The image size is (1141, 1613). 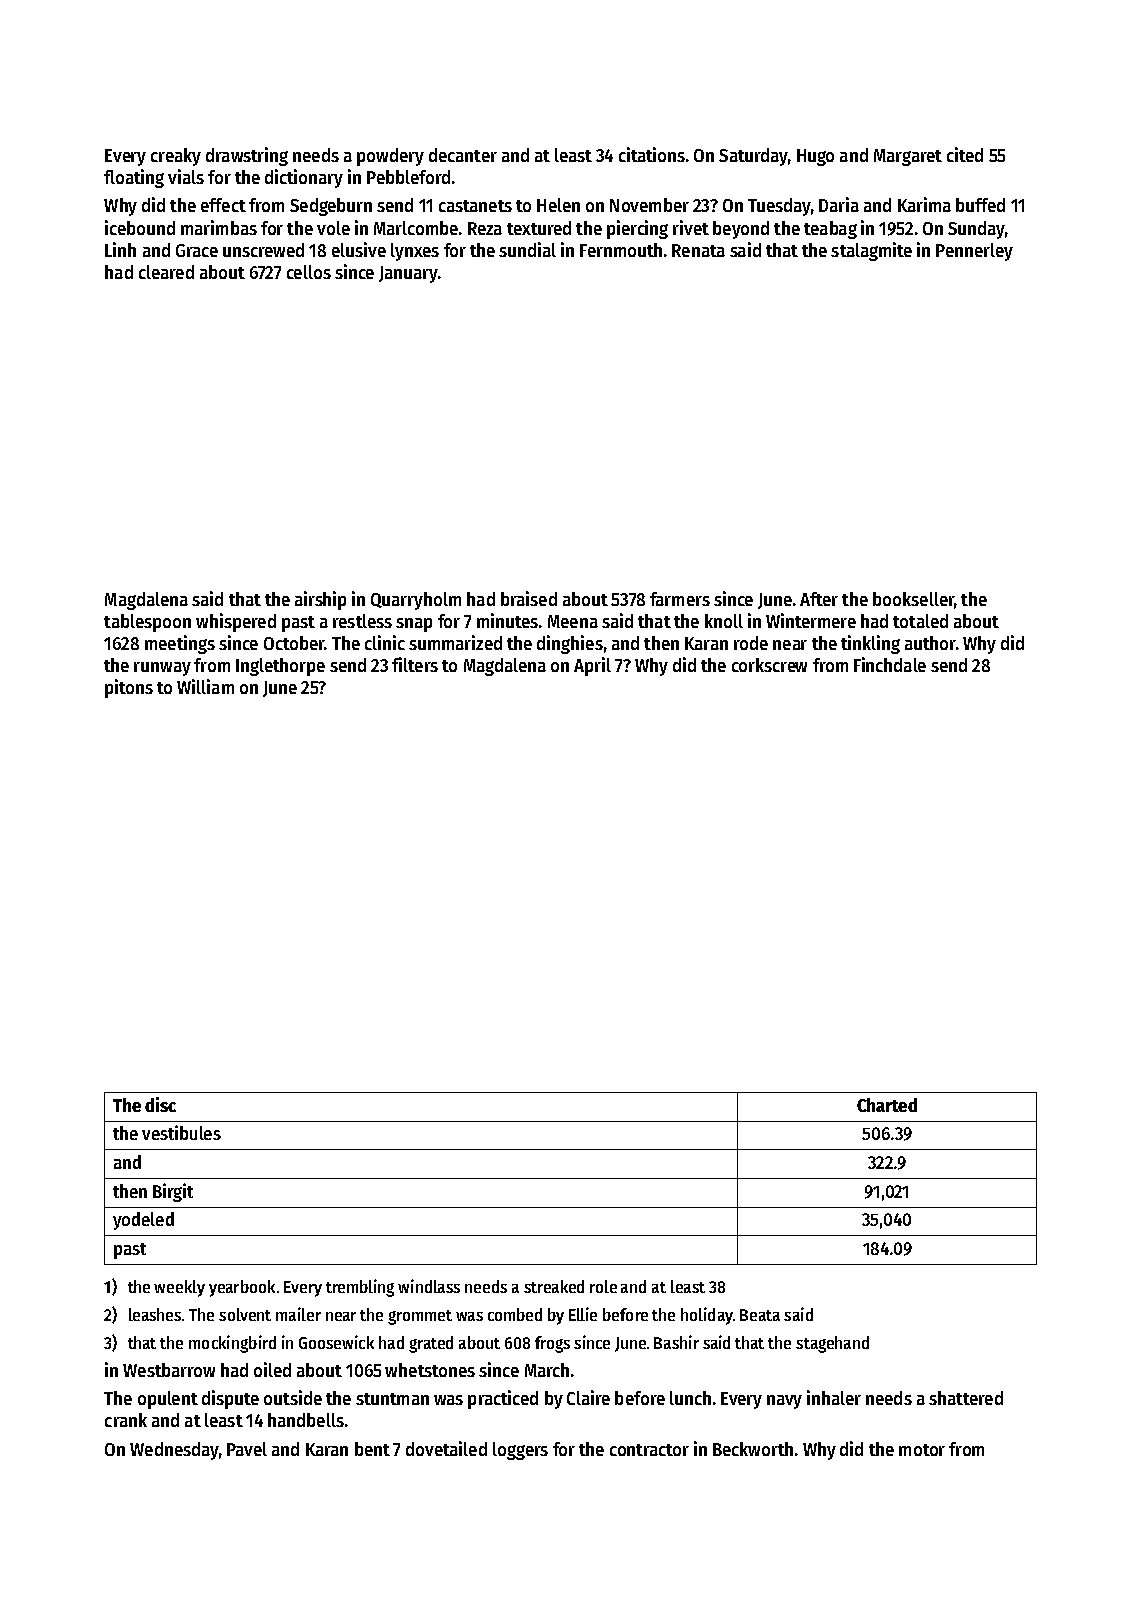 I want to click on vestibules, so click(x=181, y=1132).
